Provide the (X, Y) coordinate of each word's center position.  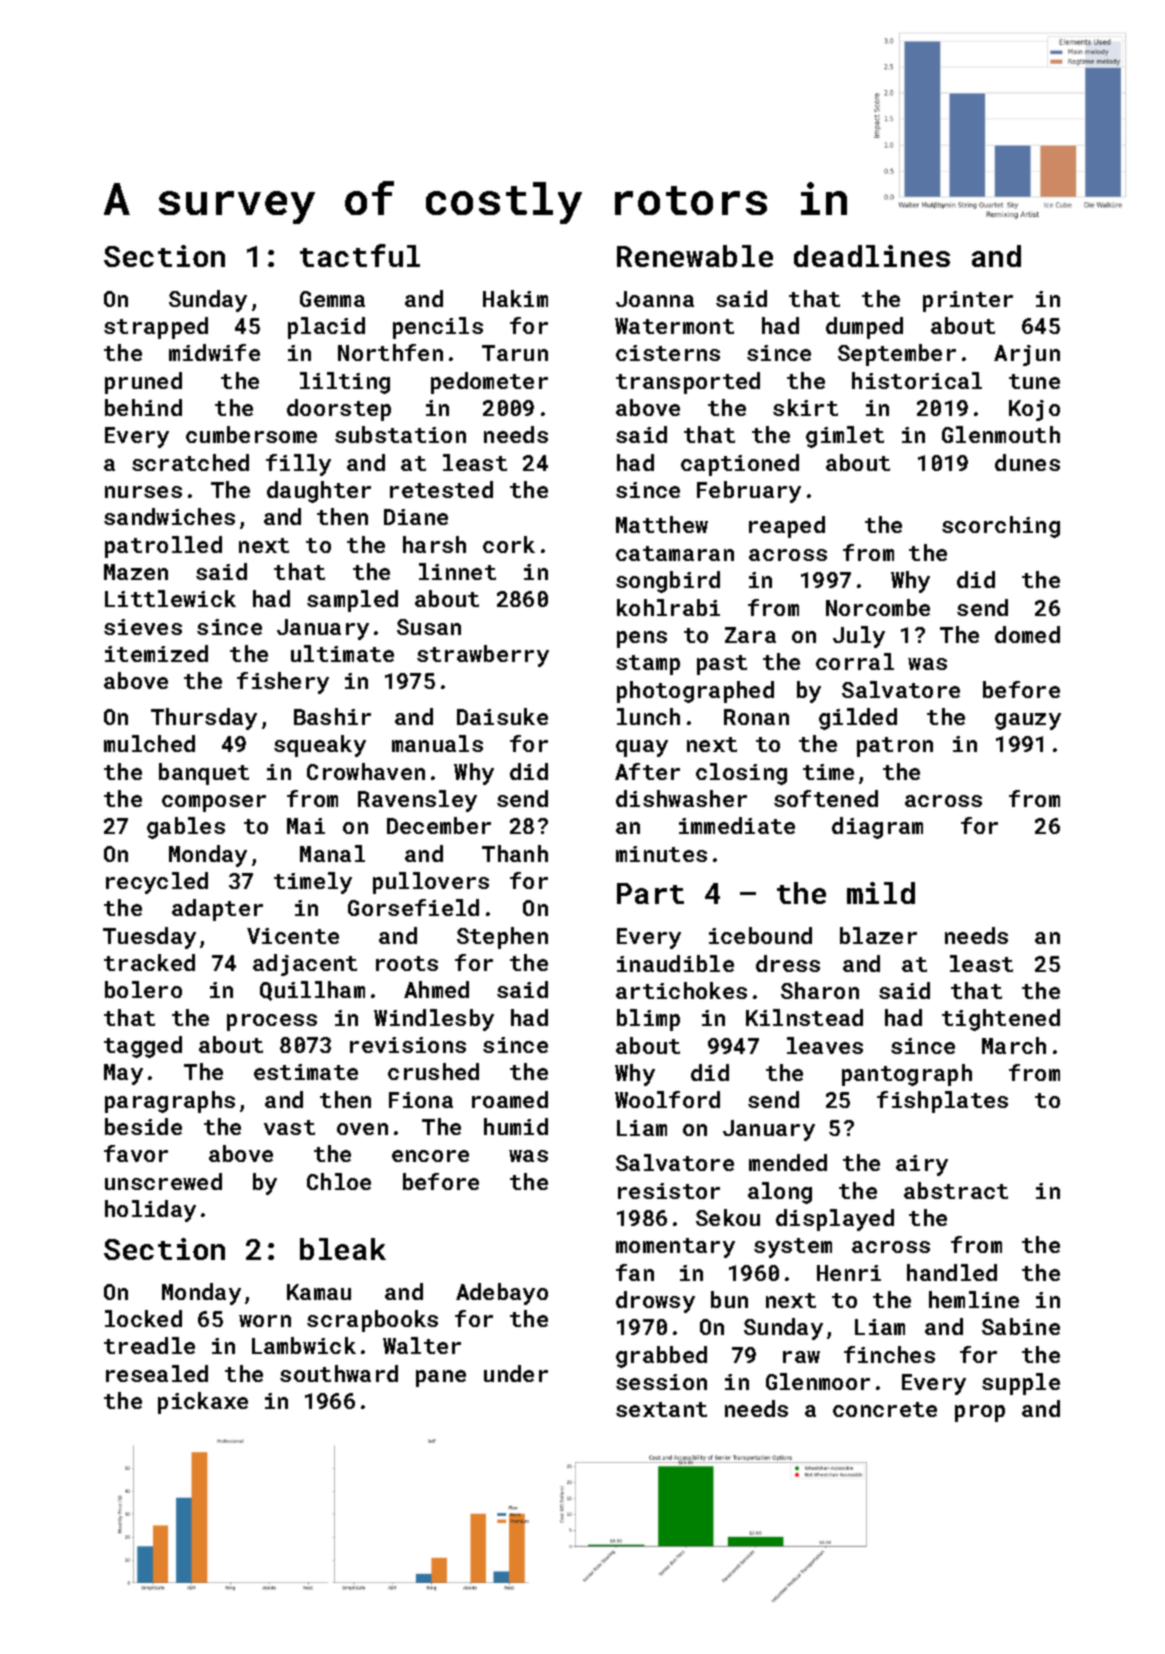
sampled (352, 601)
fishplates (942, 1102)
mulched (149, 743)
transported (688, 383)
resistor (669, 1191)
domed (1027, 634)
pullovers (431, 883)
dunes (1027, 462)
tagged (143, 1047)
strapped (156, 328)
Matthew (662, 524)
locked (143, 1318)
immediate (737, 825)
